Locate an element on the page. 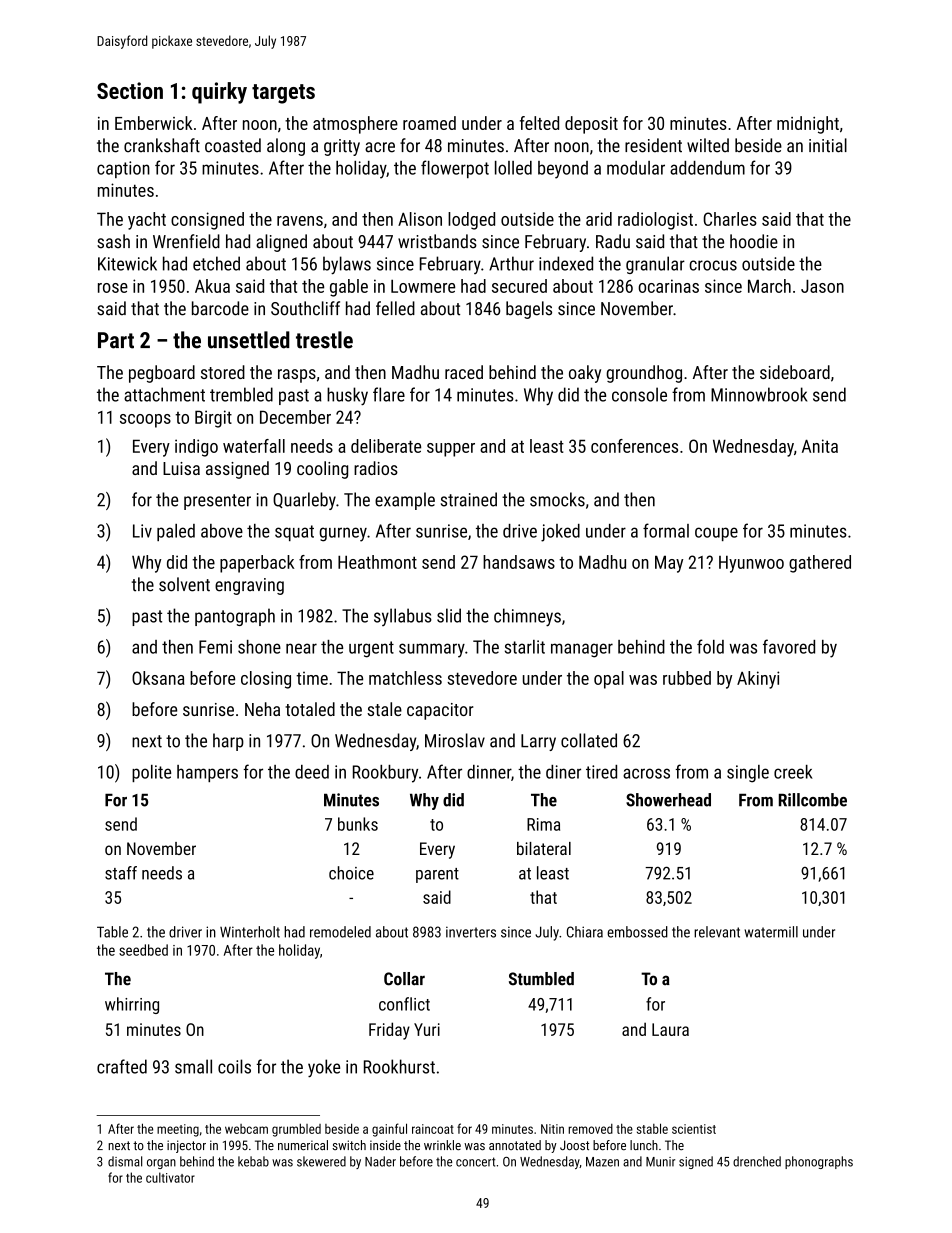  creek is located at coordinates (793, 772).
